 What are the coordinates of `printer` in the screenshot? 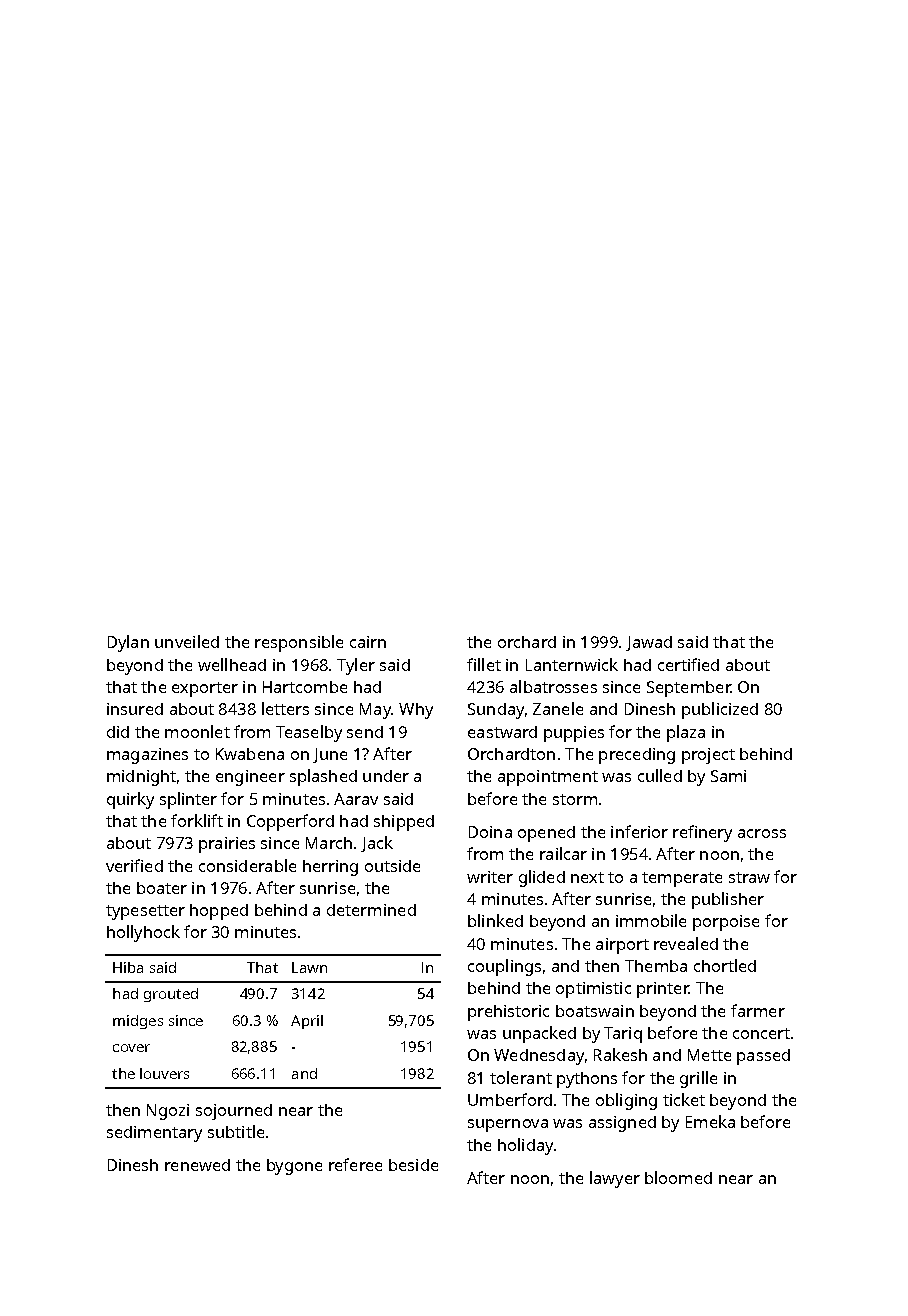 It's located at (663, 990).
